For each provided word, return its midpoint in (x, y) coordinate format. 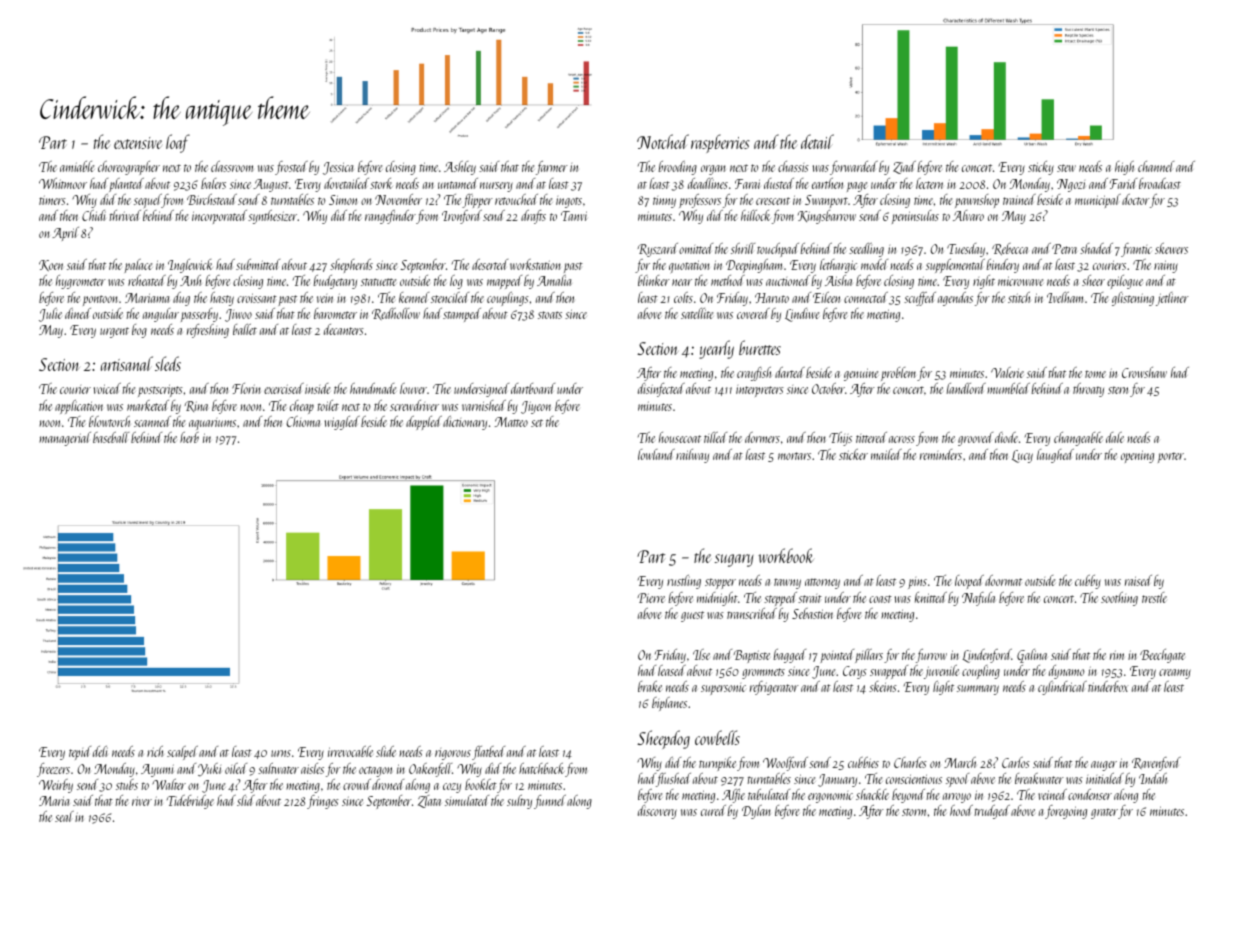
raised (1138, 580)
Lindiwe (802, 315)
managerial (65, 439)
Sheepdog (663, 739)
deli (100, 751)
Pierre (651, 598)
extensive (138, 143)
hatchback (542, 768)
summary (978, 690)
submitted (258, 264)
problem (898, 374)
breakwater (1039, 778)
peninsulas (915, 217)
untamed (458, 183)
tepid (80, 753)
